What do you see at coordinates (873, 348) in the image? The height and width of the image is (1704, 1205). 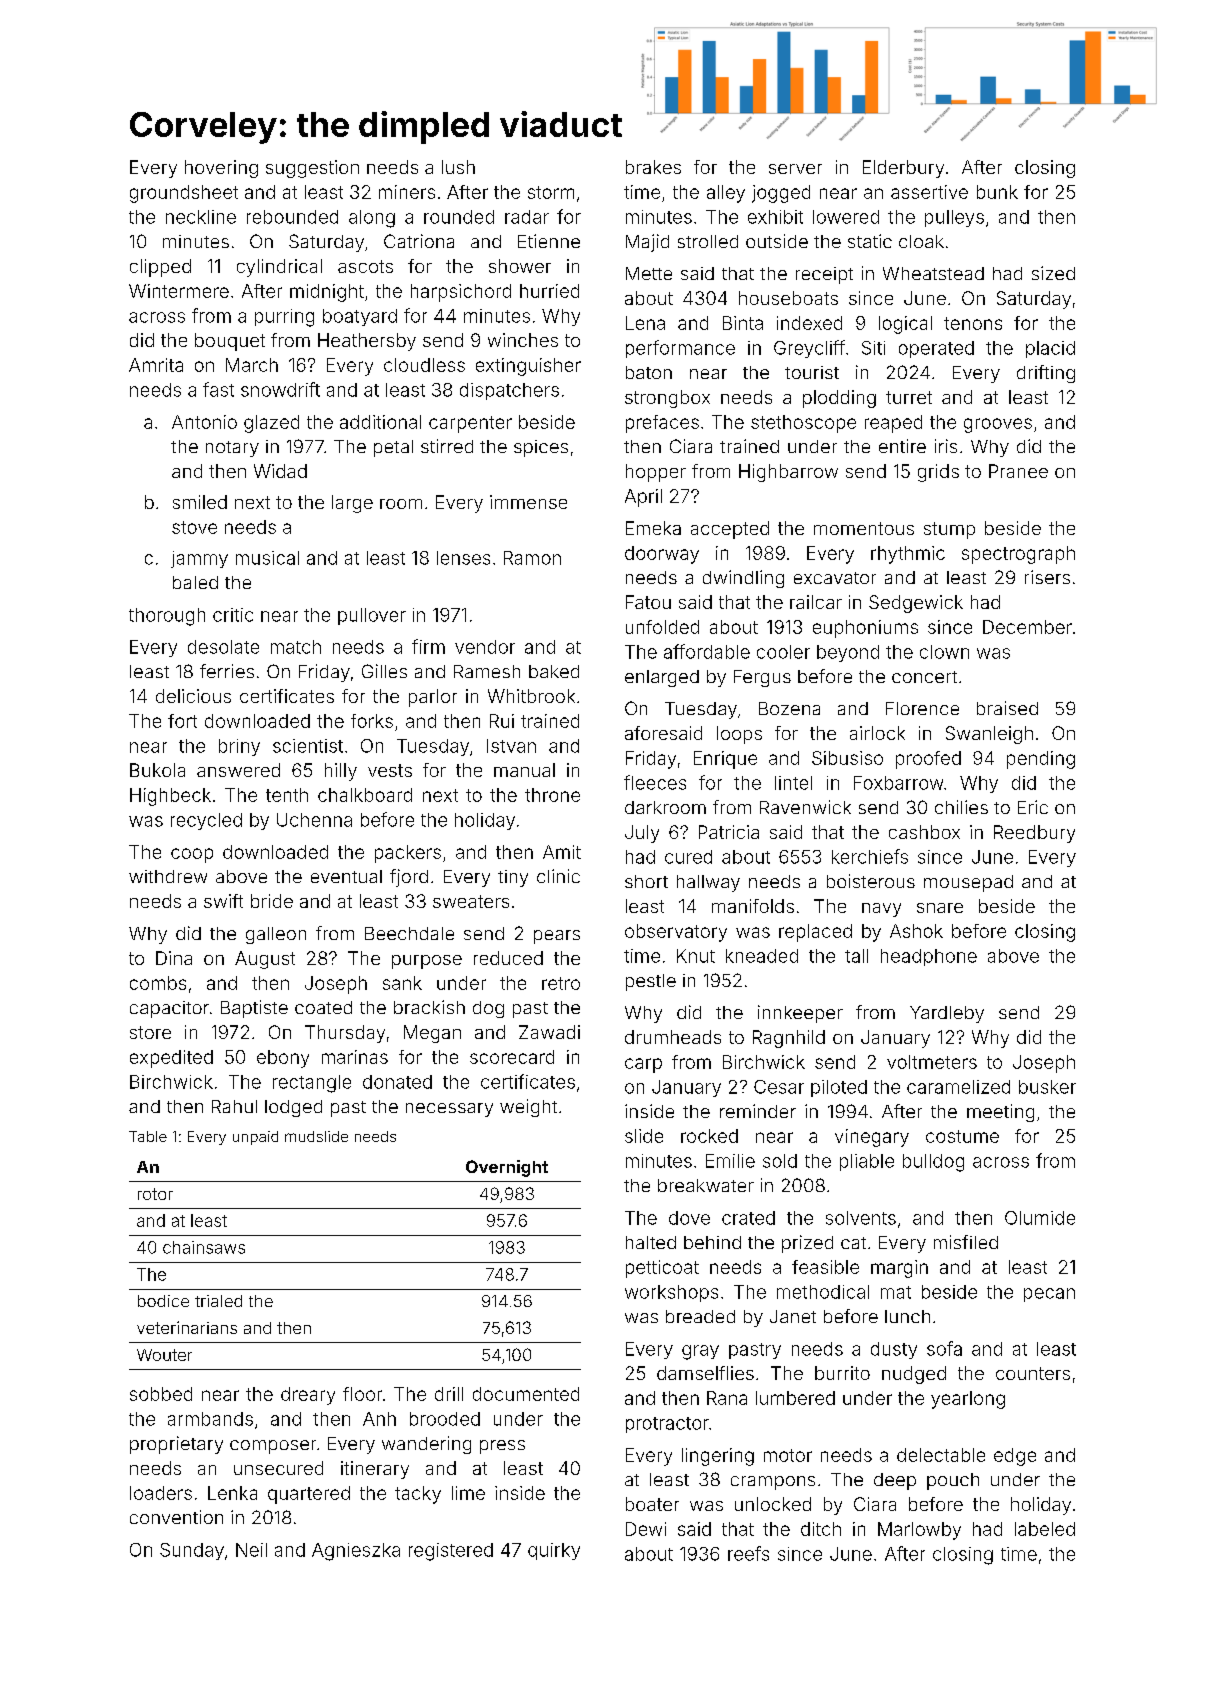 I see `Siti` at bounding box center [873, 348].
